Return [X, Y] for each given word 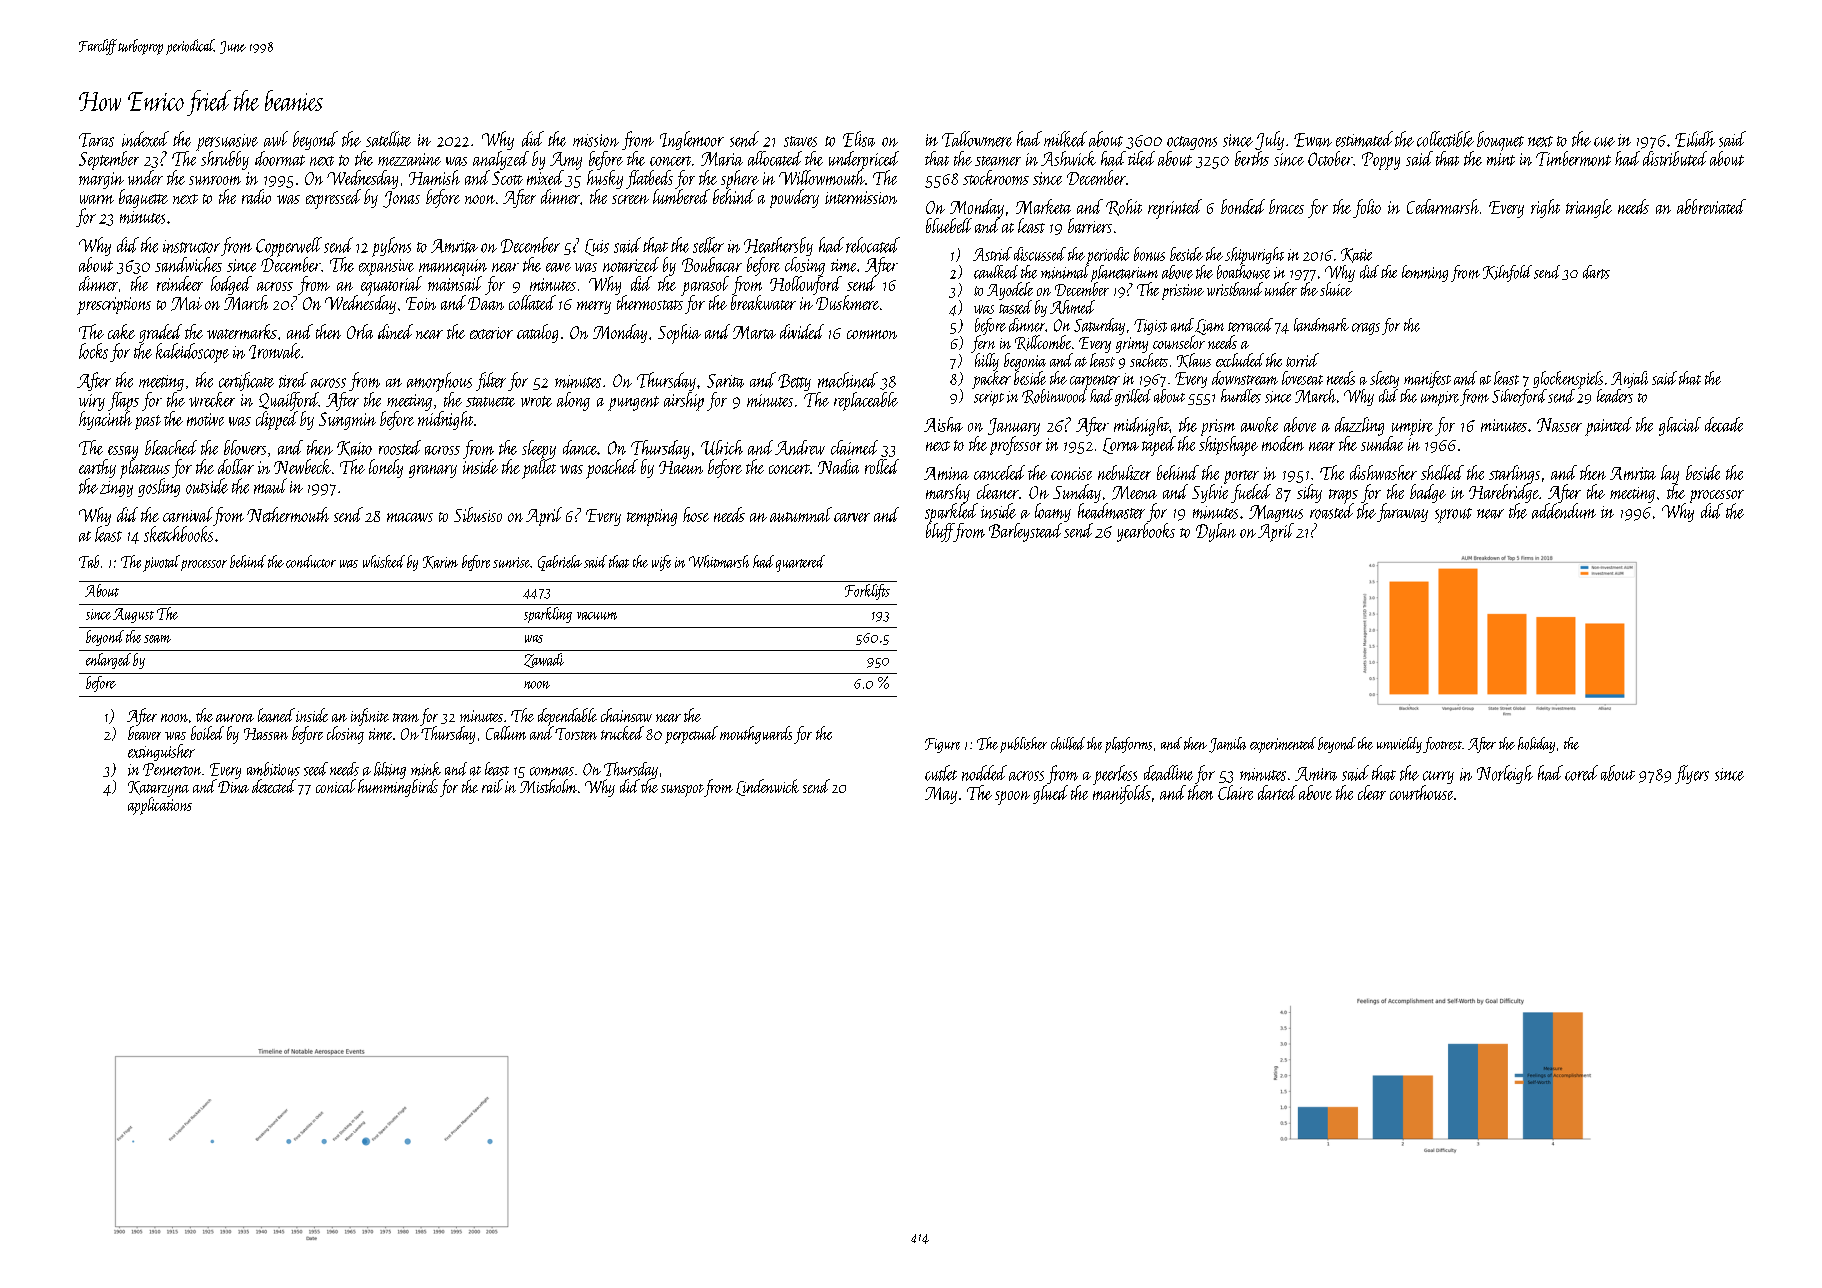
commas [552, 771]
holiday [1536, 745]
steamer [998, 161]
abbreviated [1711, 206]
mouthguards [756, 735]
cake [121, 331]
